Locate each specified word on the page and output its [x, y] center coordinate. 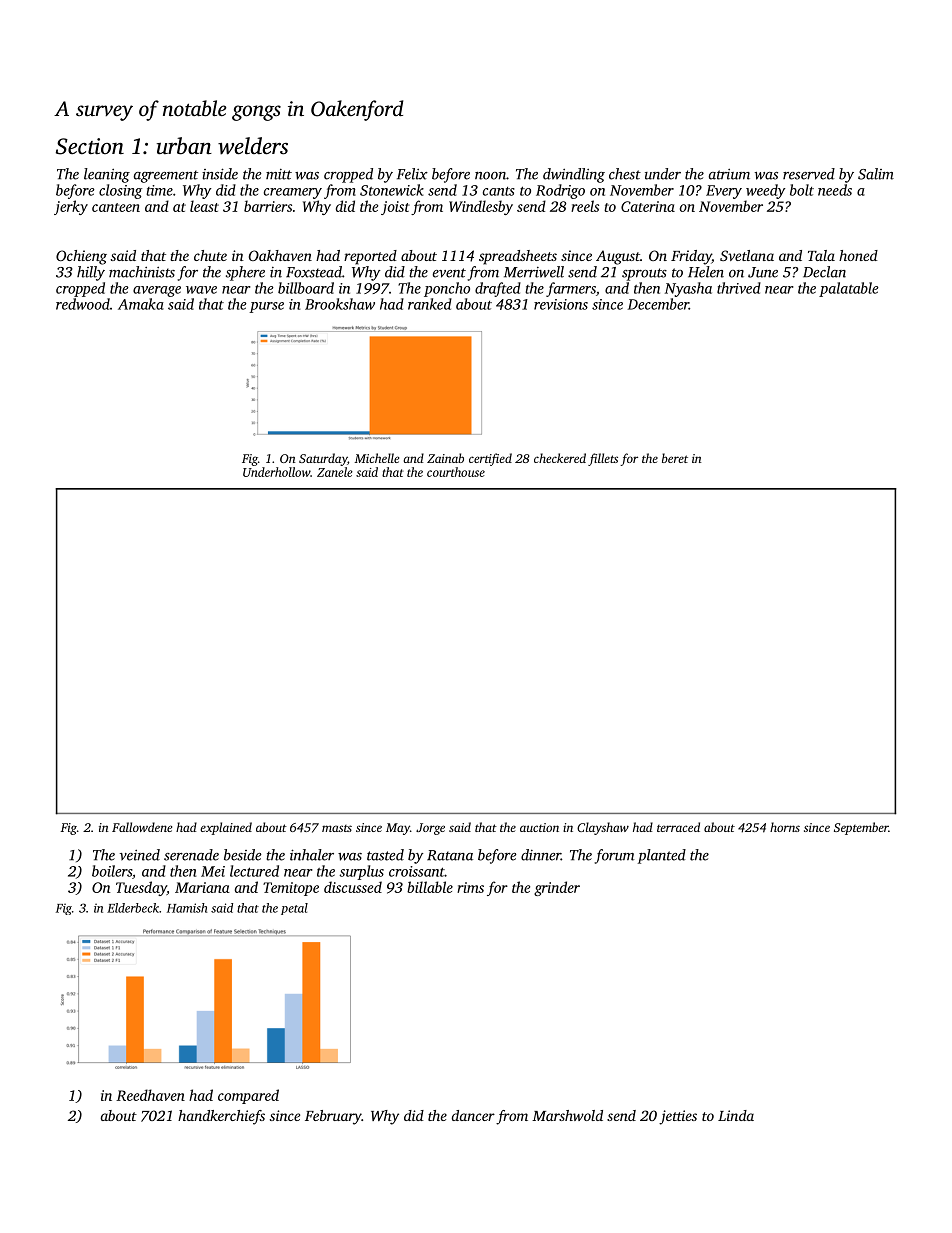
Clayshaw [603, 828]
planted [662, 856]
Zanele [335, 472]
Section [90, 146]
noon [490, 176]
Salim [876, 174]
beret [675, 458]
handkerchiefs [221, 1117]
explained [226, 828]
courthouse [456, 472]
